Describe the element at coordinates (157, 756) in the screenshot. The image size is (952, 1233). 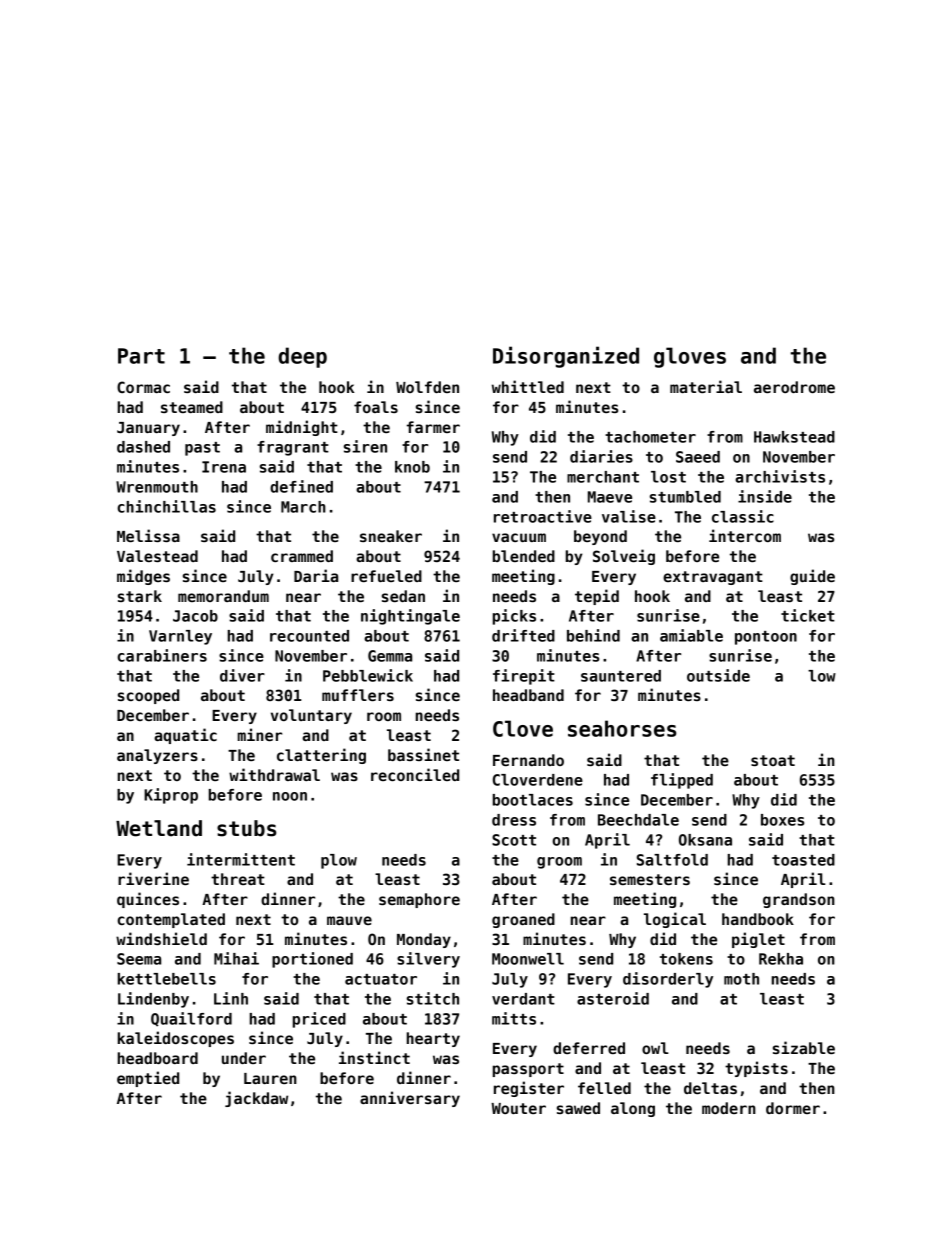
I see `analyzers` at that location.
